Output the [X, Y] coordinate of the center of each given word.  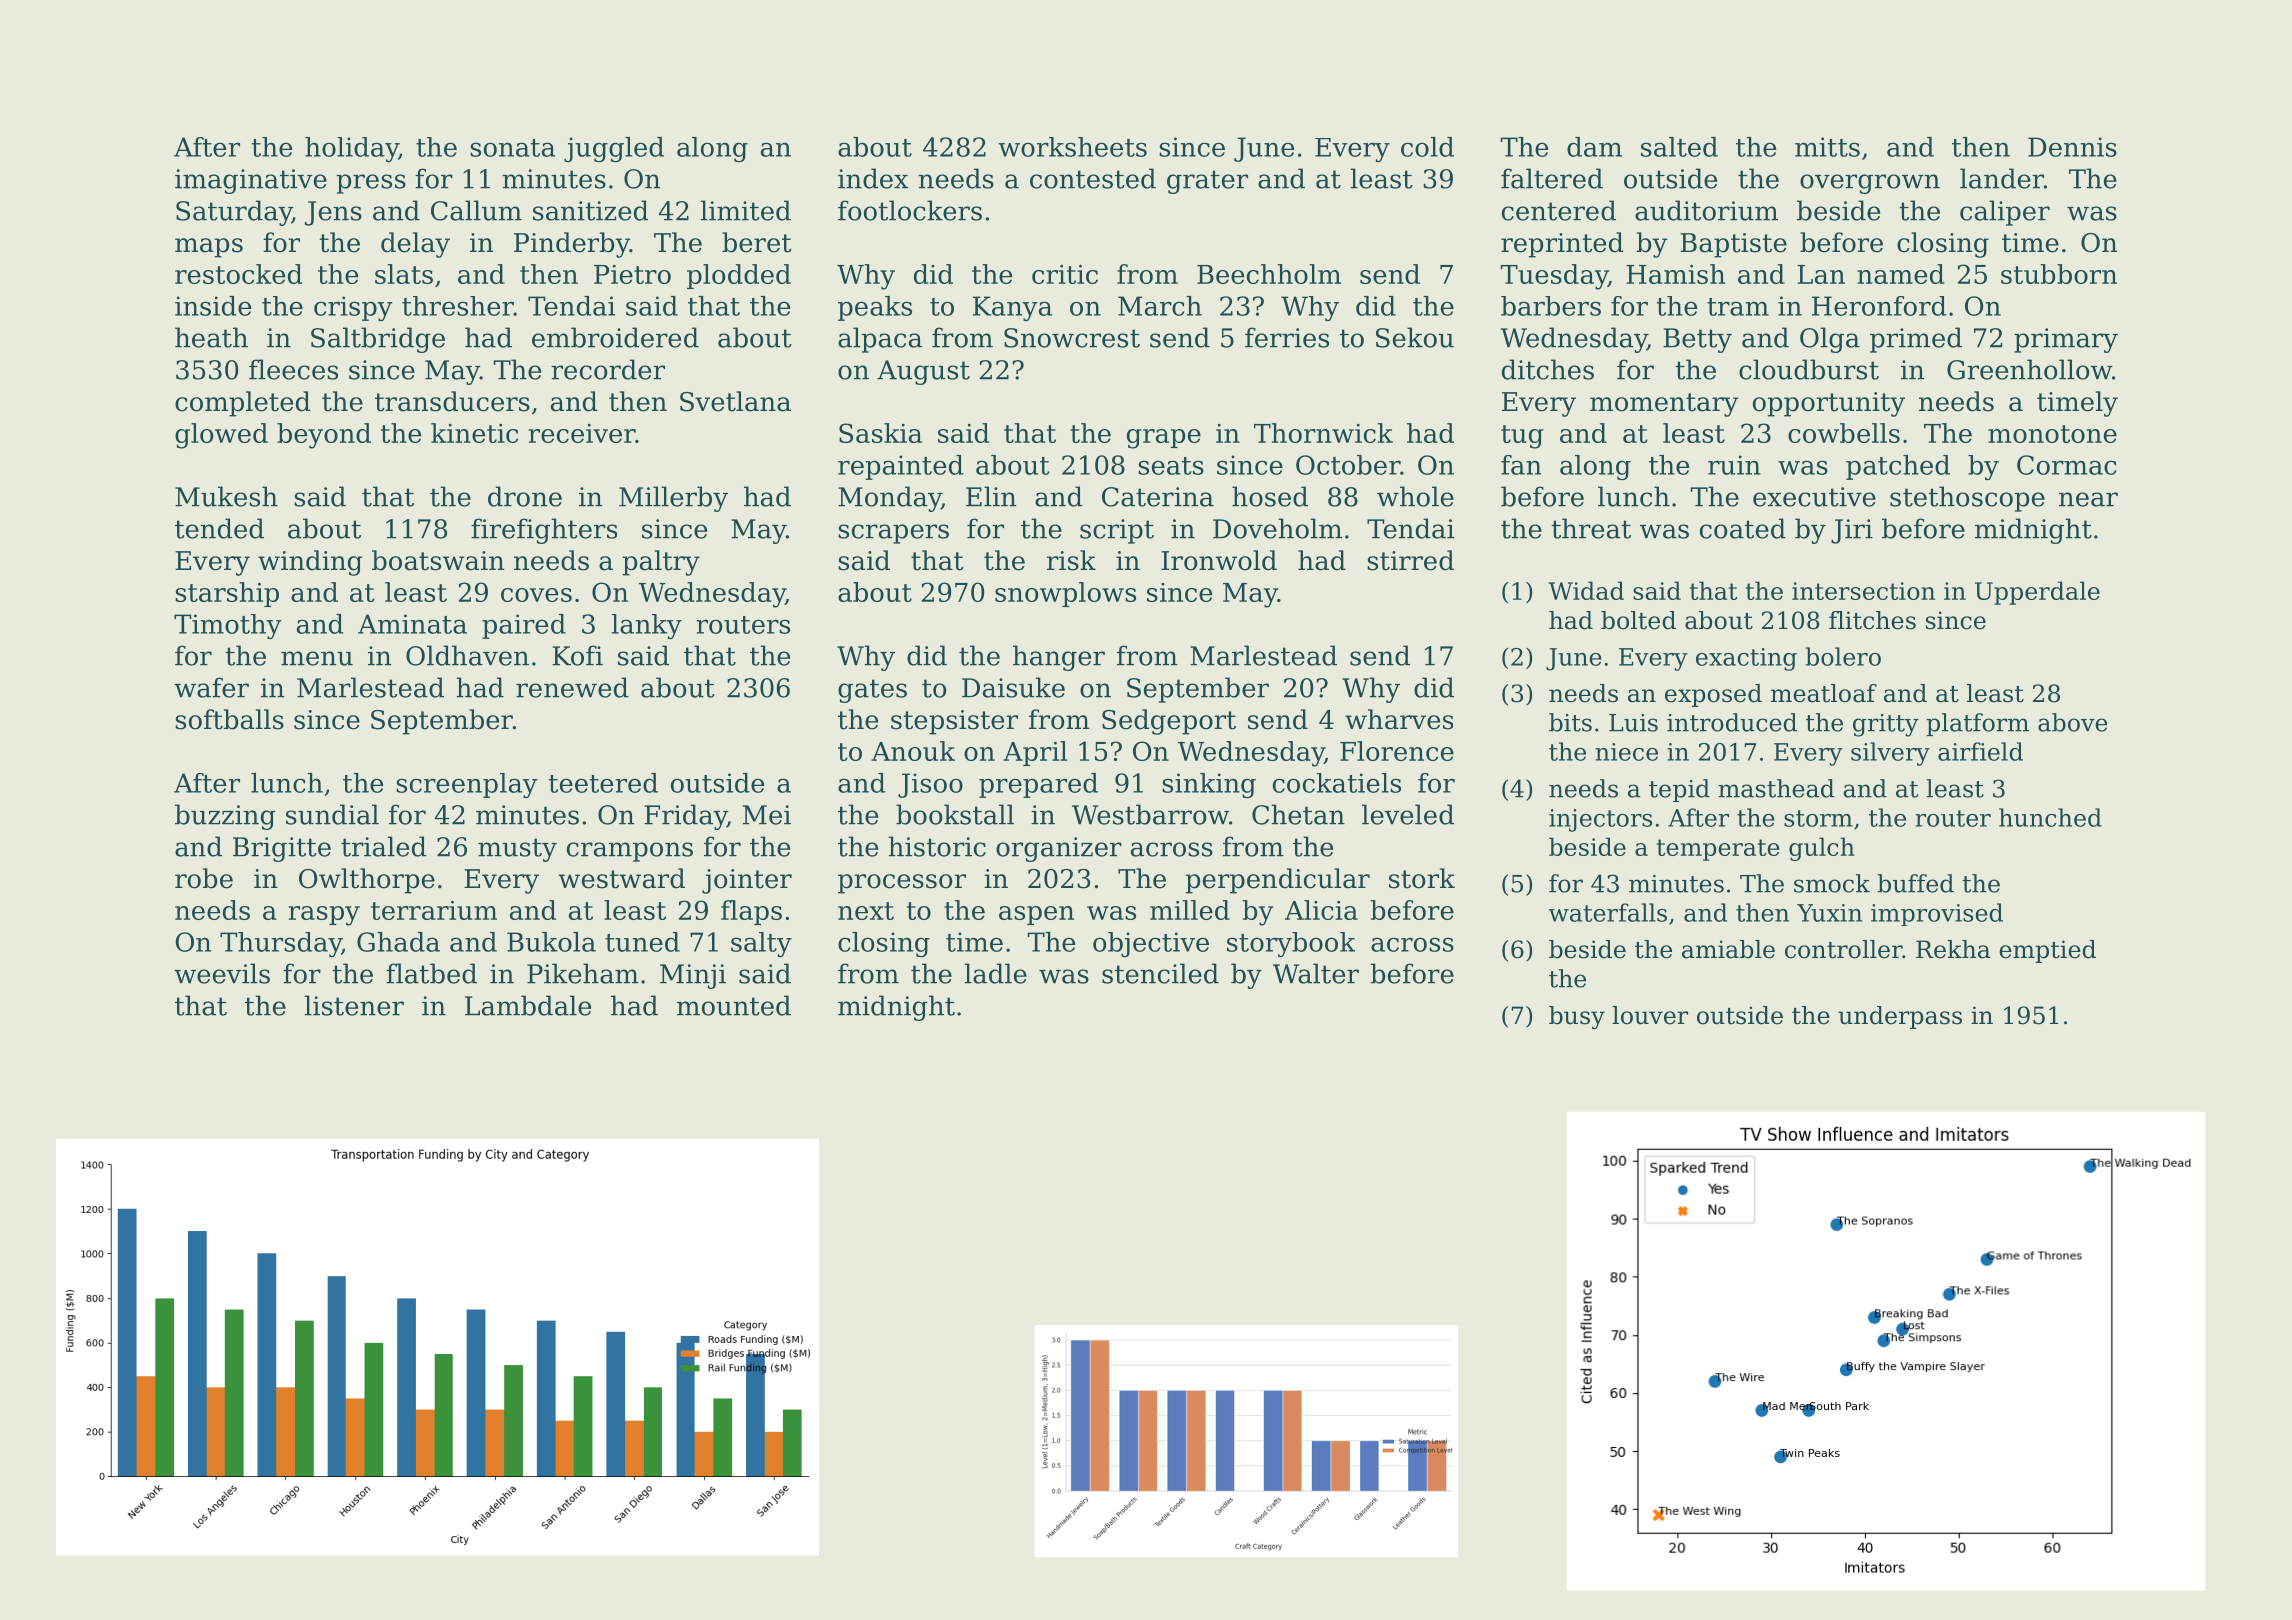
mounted [734, 1005]
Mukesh [226, 496]
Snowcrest [1072, 338]
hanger [1059, 658]
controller [1843, 949]
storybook [1291, 944]
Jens [333, 213]
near [2088, 499]
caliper [2005, 213]
